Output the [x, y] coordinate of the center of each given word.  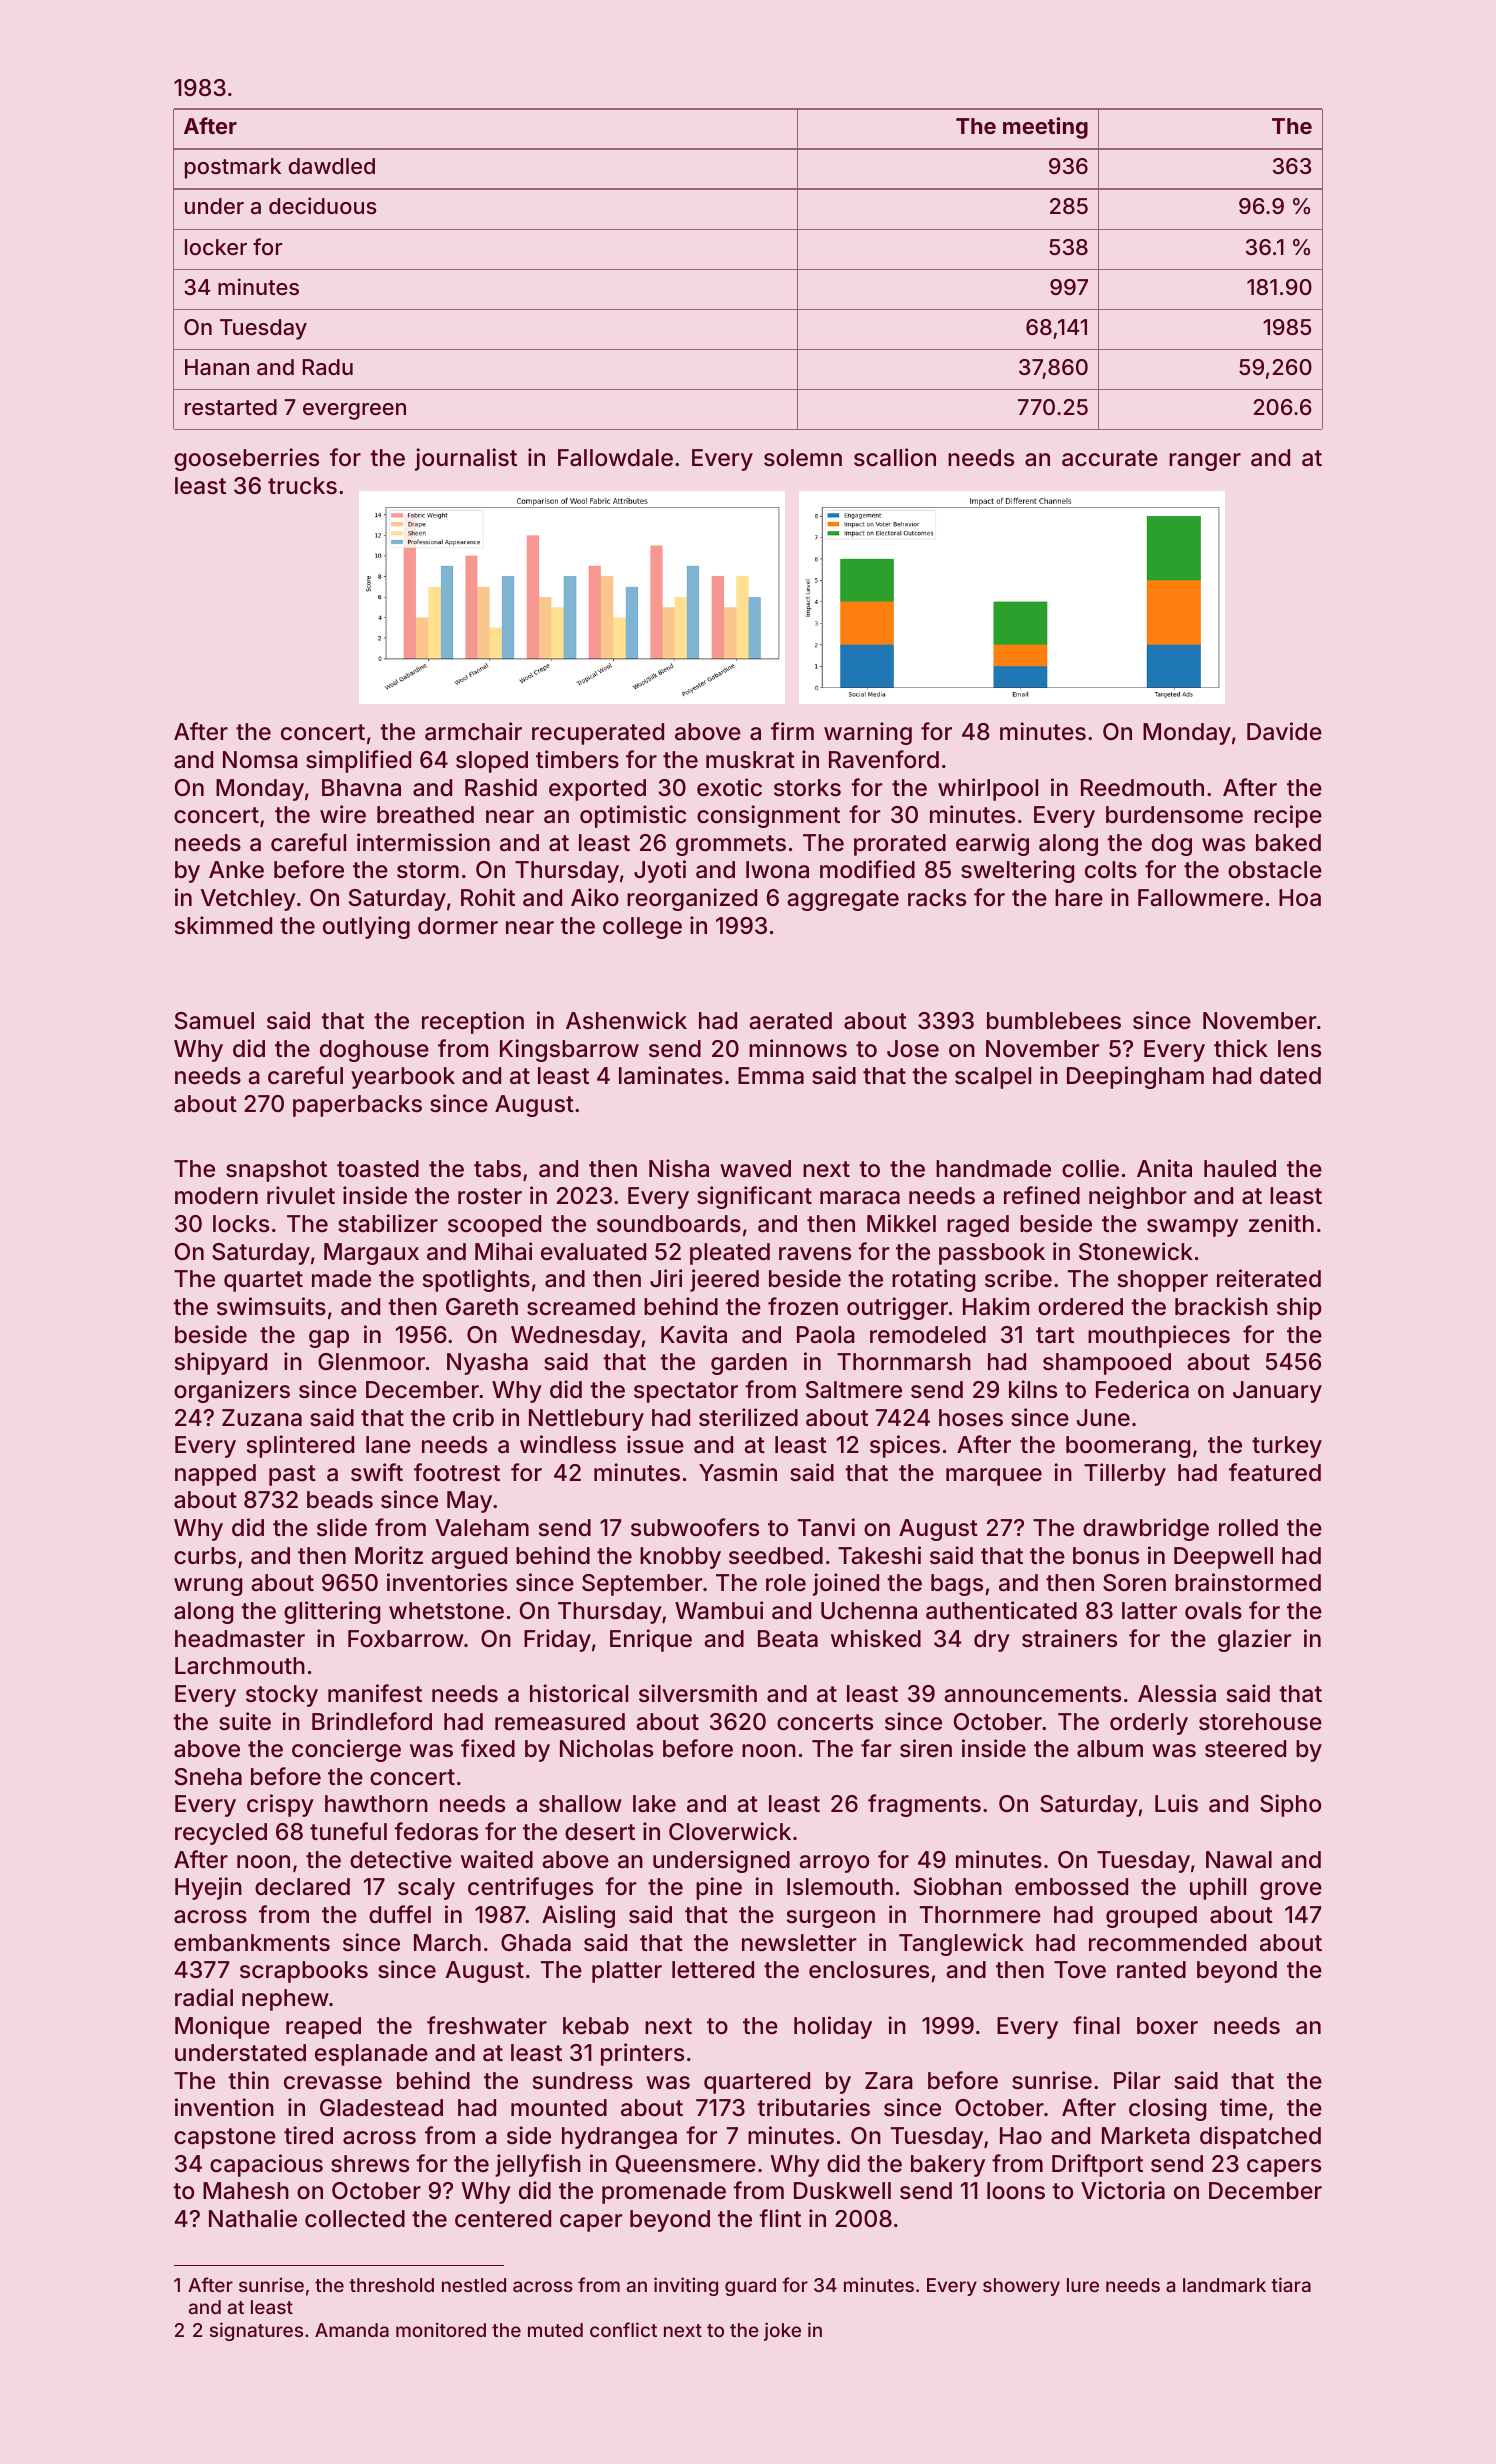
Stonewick [1136, 1251]
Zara [889, 2081]
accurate [1110, 458]
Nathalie [253, 2218]
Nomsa [260, 760]
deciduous [323, 205]
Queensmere [686, 2164]
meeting [1045, 128]
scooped [494, 1226]
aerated [790, 1021]
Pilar [1137, 2080]
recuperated [598, 734]
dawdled [332, 166]
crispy [280, 1805]
